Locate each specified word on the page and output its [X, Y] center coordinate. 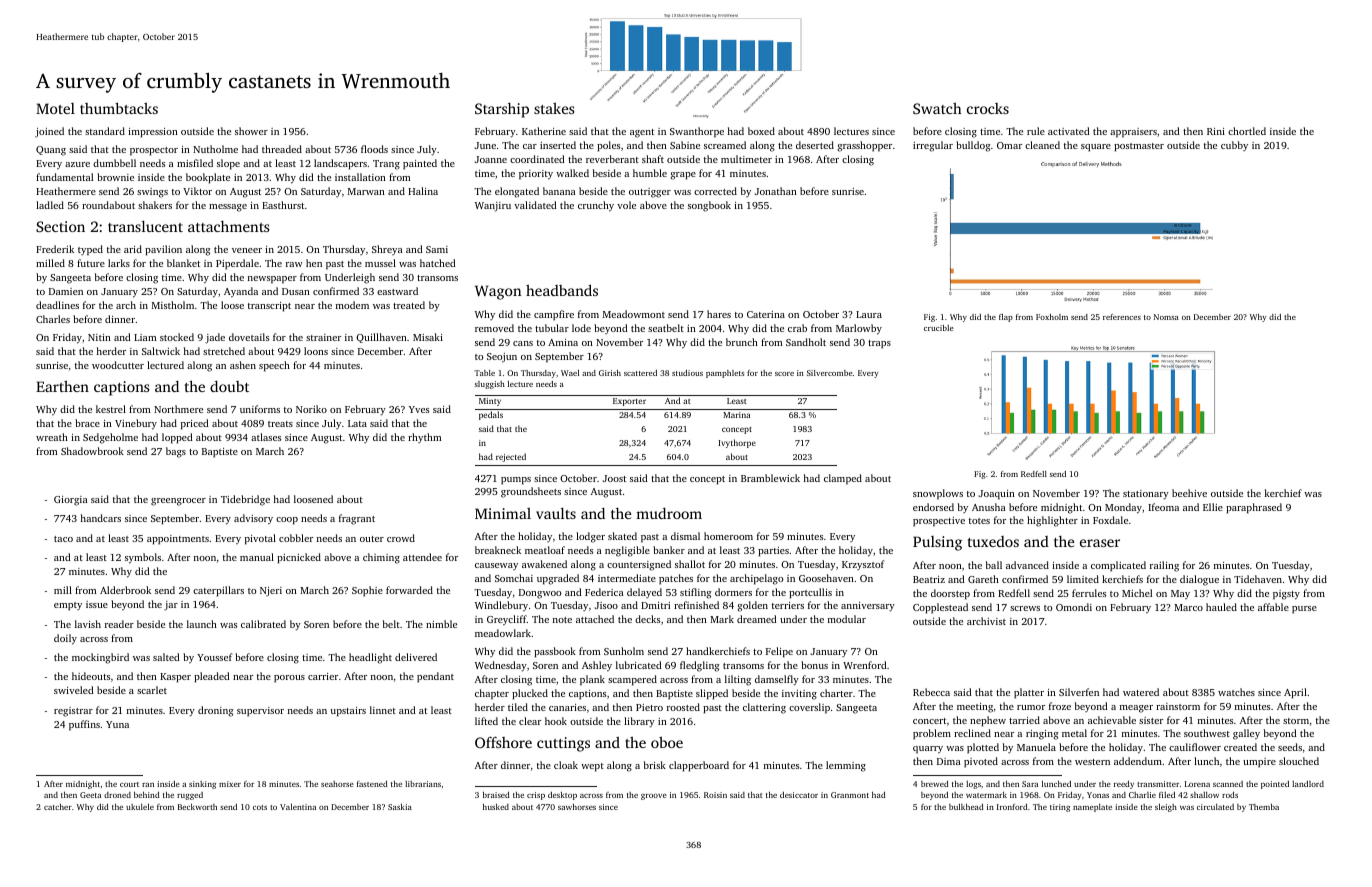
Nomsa [1166, 317]
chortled [1247, 131]
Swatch [937, 108]
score [784, 374]
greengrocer [178, 502]
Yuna [117, 724]
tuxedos [993, 541]
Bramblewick [770, 478]
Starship [502, 110]
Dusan [296, 291]
